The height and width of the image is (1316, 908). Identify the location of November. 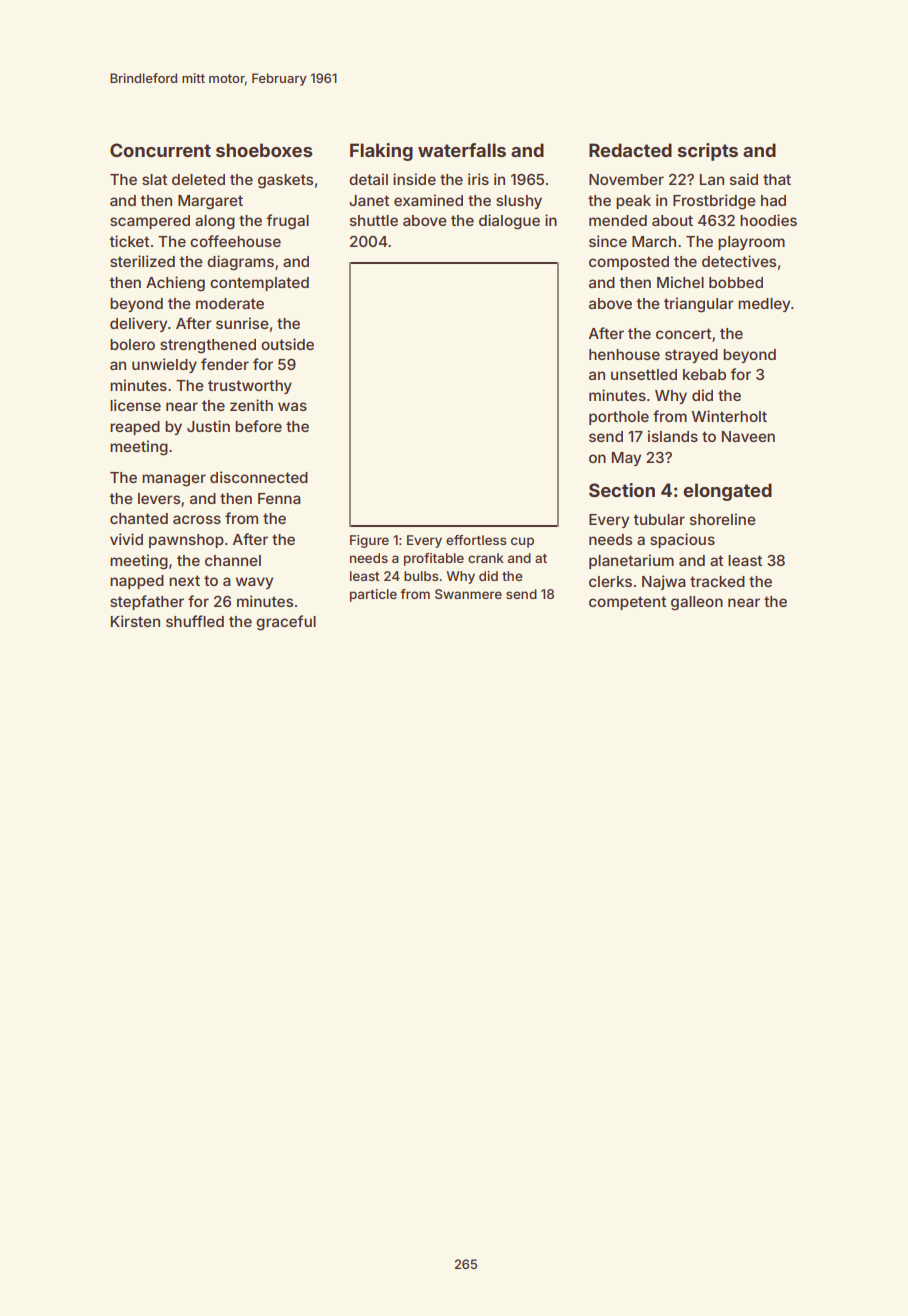
(626, 179).
